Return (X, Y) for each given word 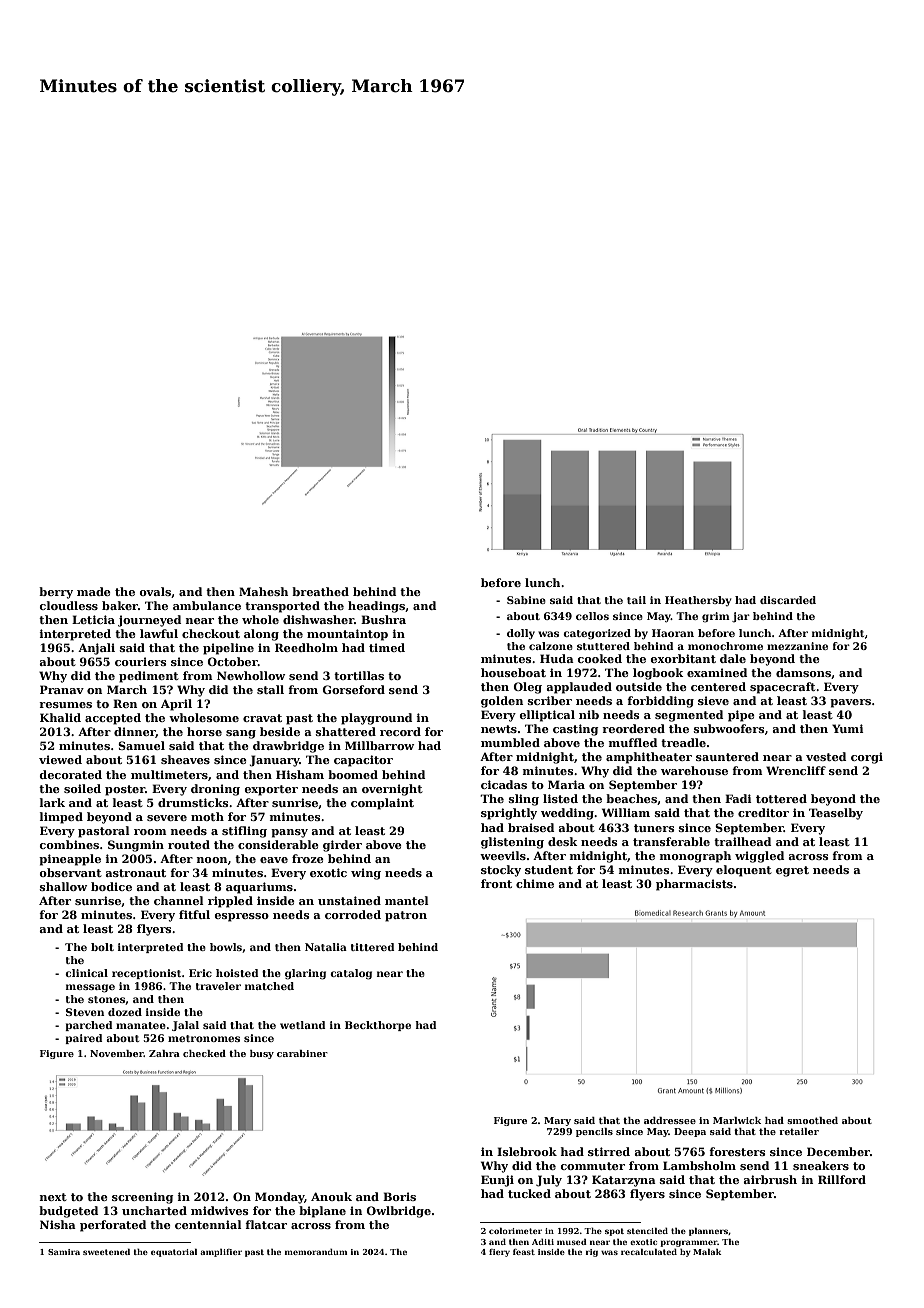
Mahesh (263, 591)
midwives (220, 1210)
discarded (788, 600)
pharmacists (694, 885)
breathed (320, 591)
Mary (557, 1121)
